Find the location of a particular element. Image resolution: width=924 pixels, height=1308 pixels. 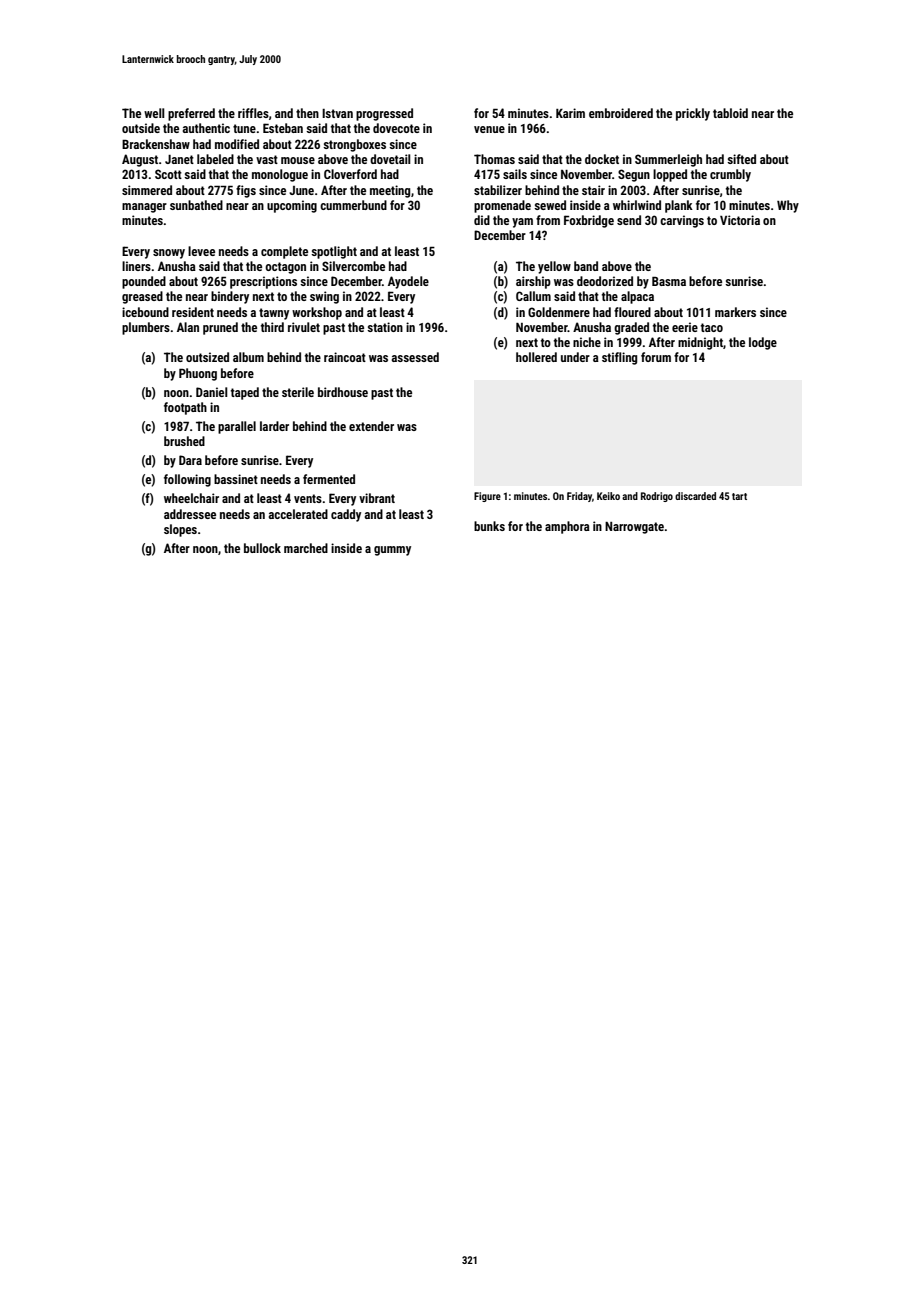

gummy is located at coordinates (392, 551).
